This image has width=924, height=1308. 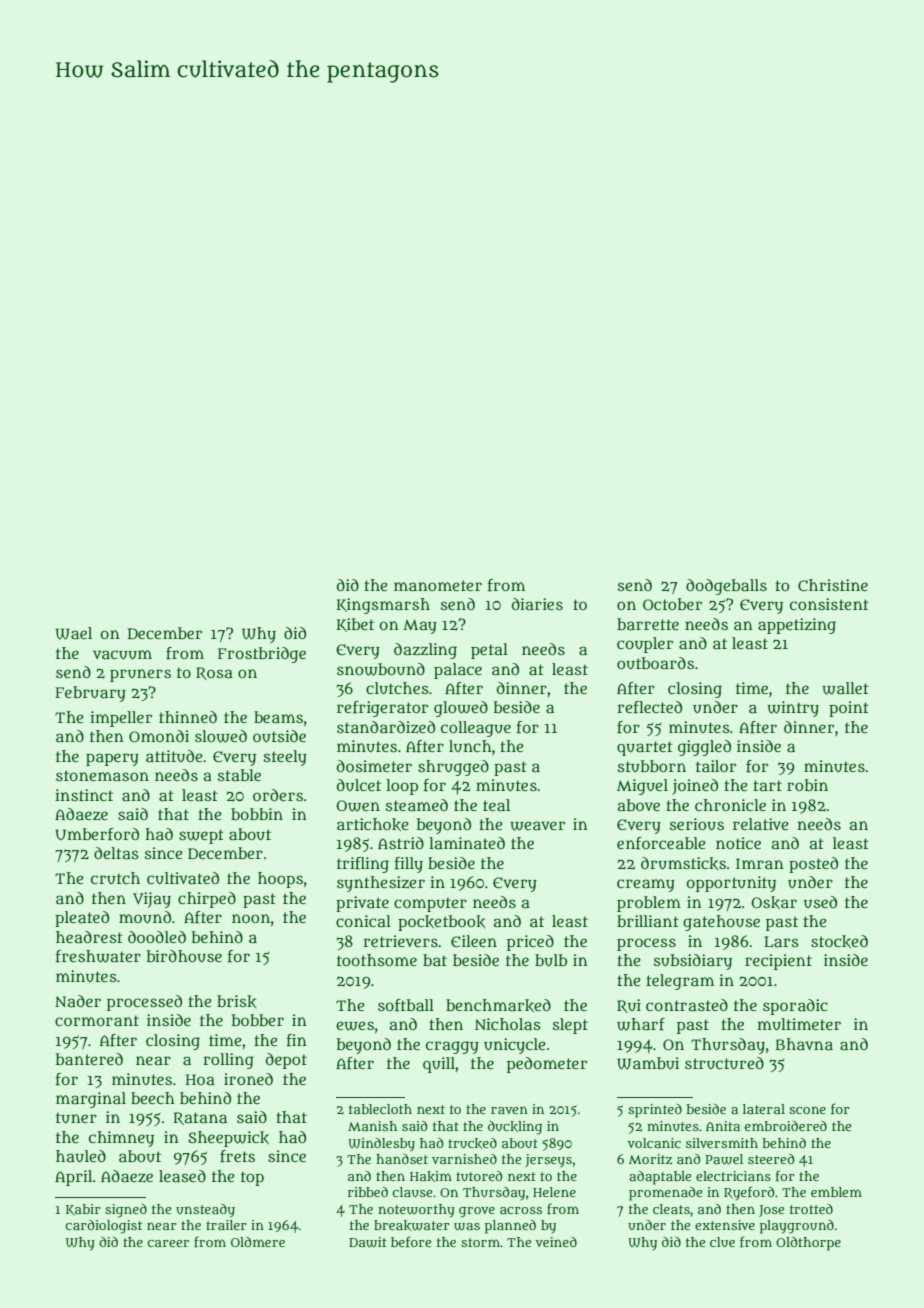 I want to click on Frostbridge, so click(x=262, y=655).
